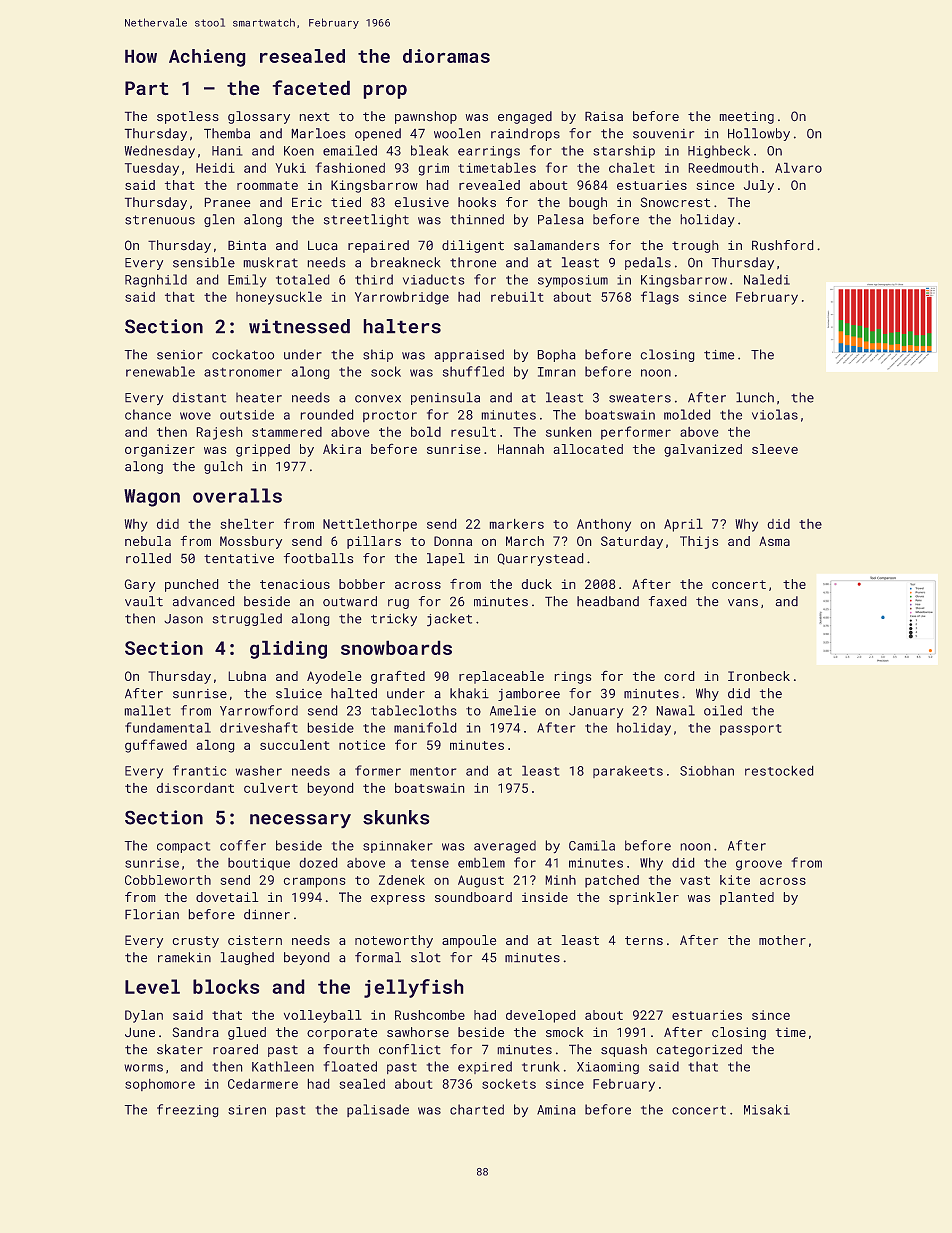 The image size is (952, 1233). Describe the element at coordinates (569, 432) in the page. I see `sunken` at that location.
